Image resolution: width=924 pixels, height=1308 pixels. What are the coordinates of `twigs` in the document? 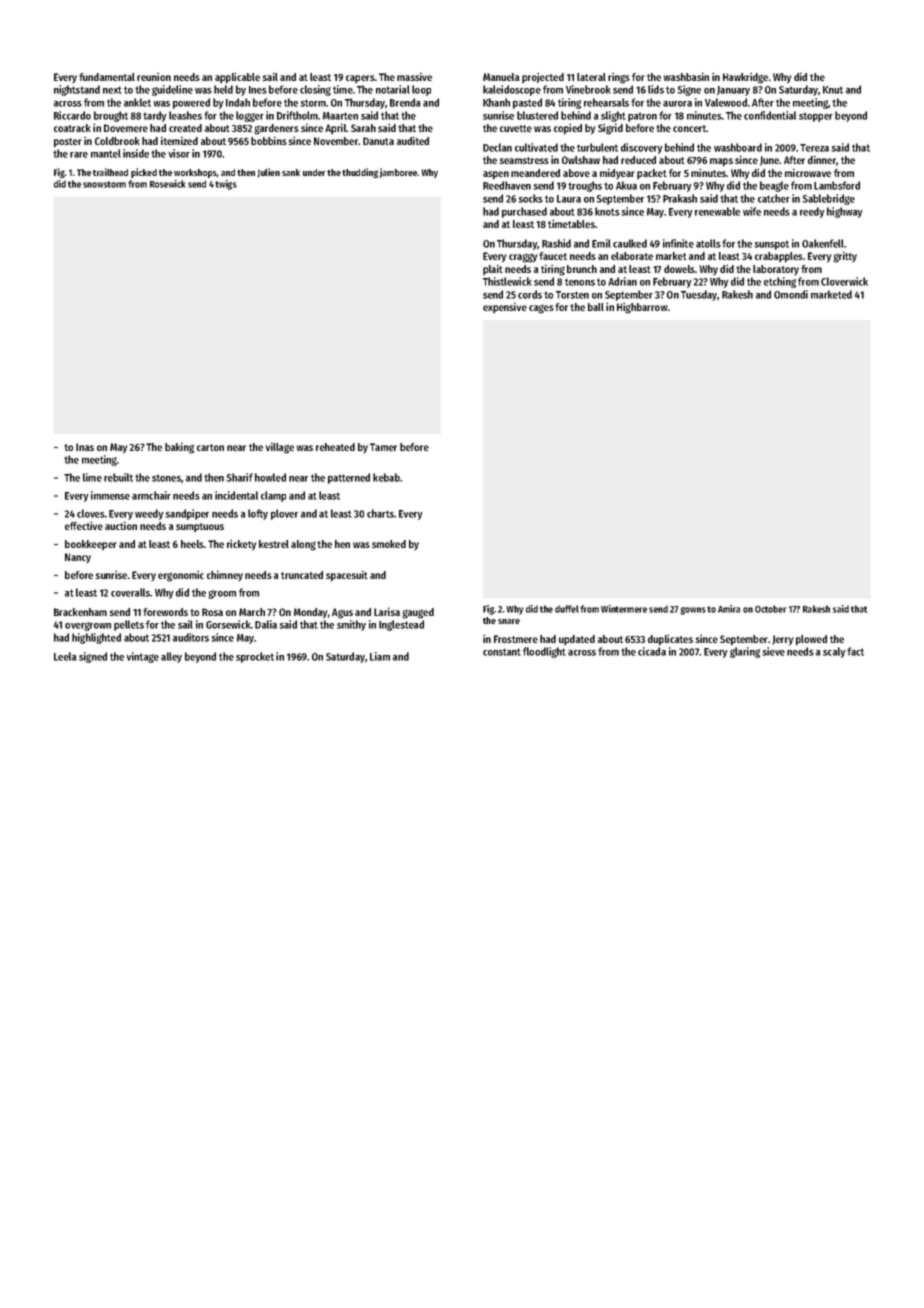 It's located at (226, 185).
